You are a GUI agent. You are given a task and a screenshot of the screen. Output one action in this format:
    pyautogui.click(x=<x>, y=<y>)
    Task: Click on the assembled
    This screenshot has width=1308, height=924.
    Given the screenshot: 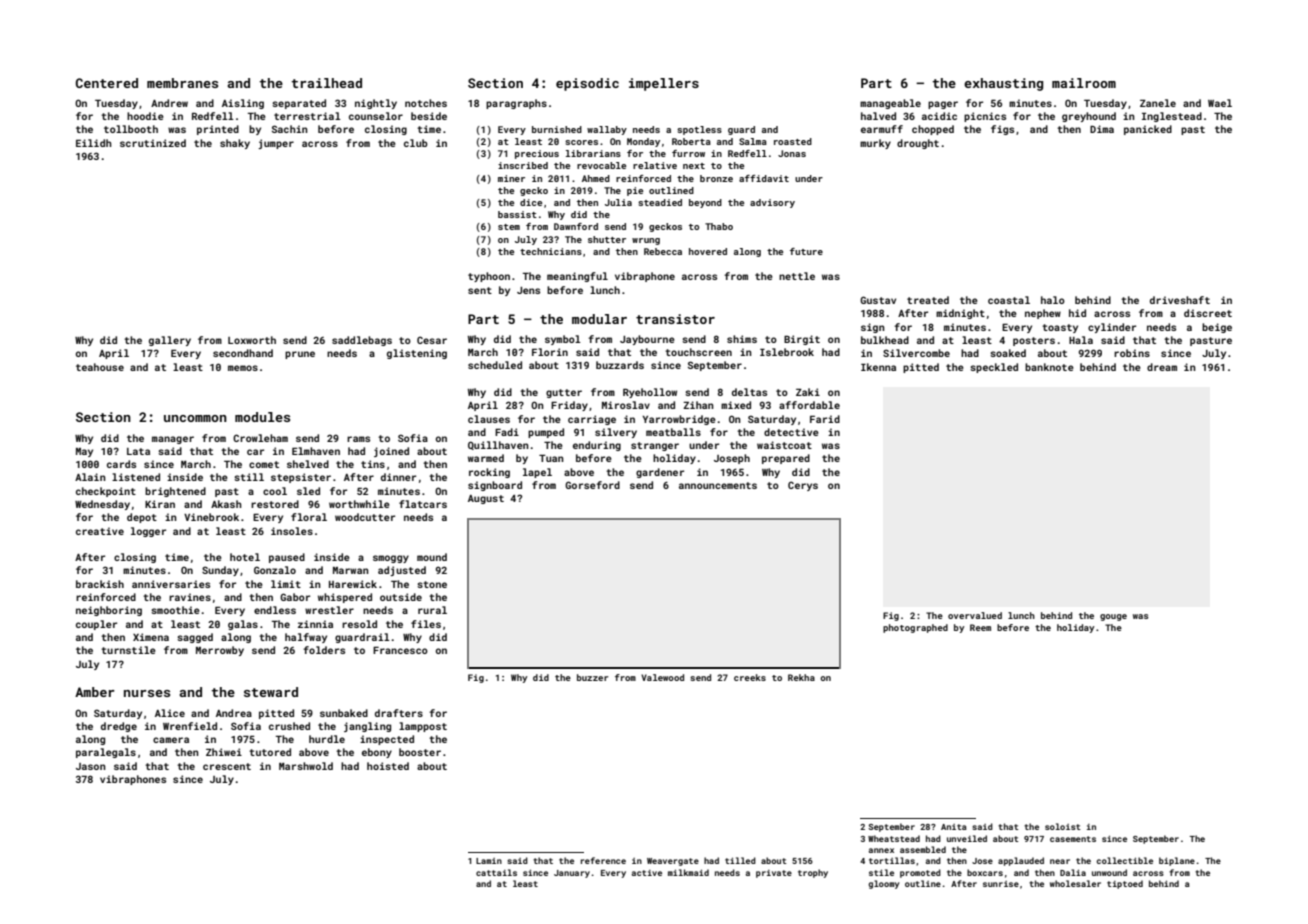 What is the action you would take?
    pyautogui.click(x=923, y=849)
